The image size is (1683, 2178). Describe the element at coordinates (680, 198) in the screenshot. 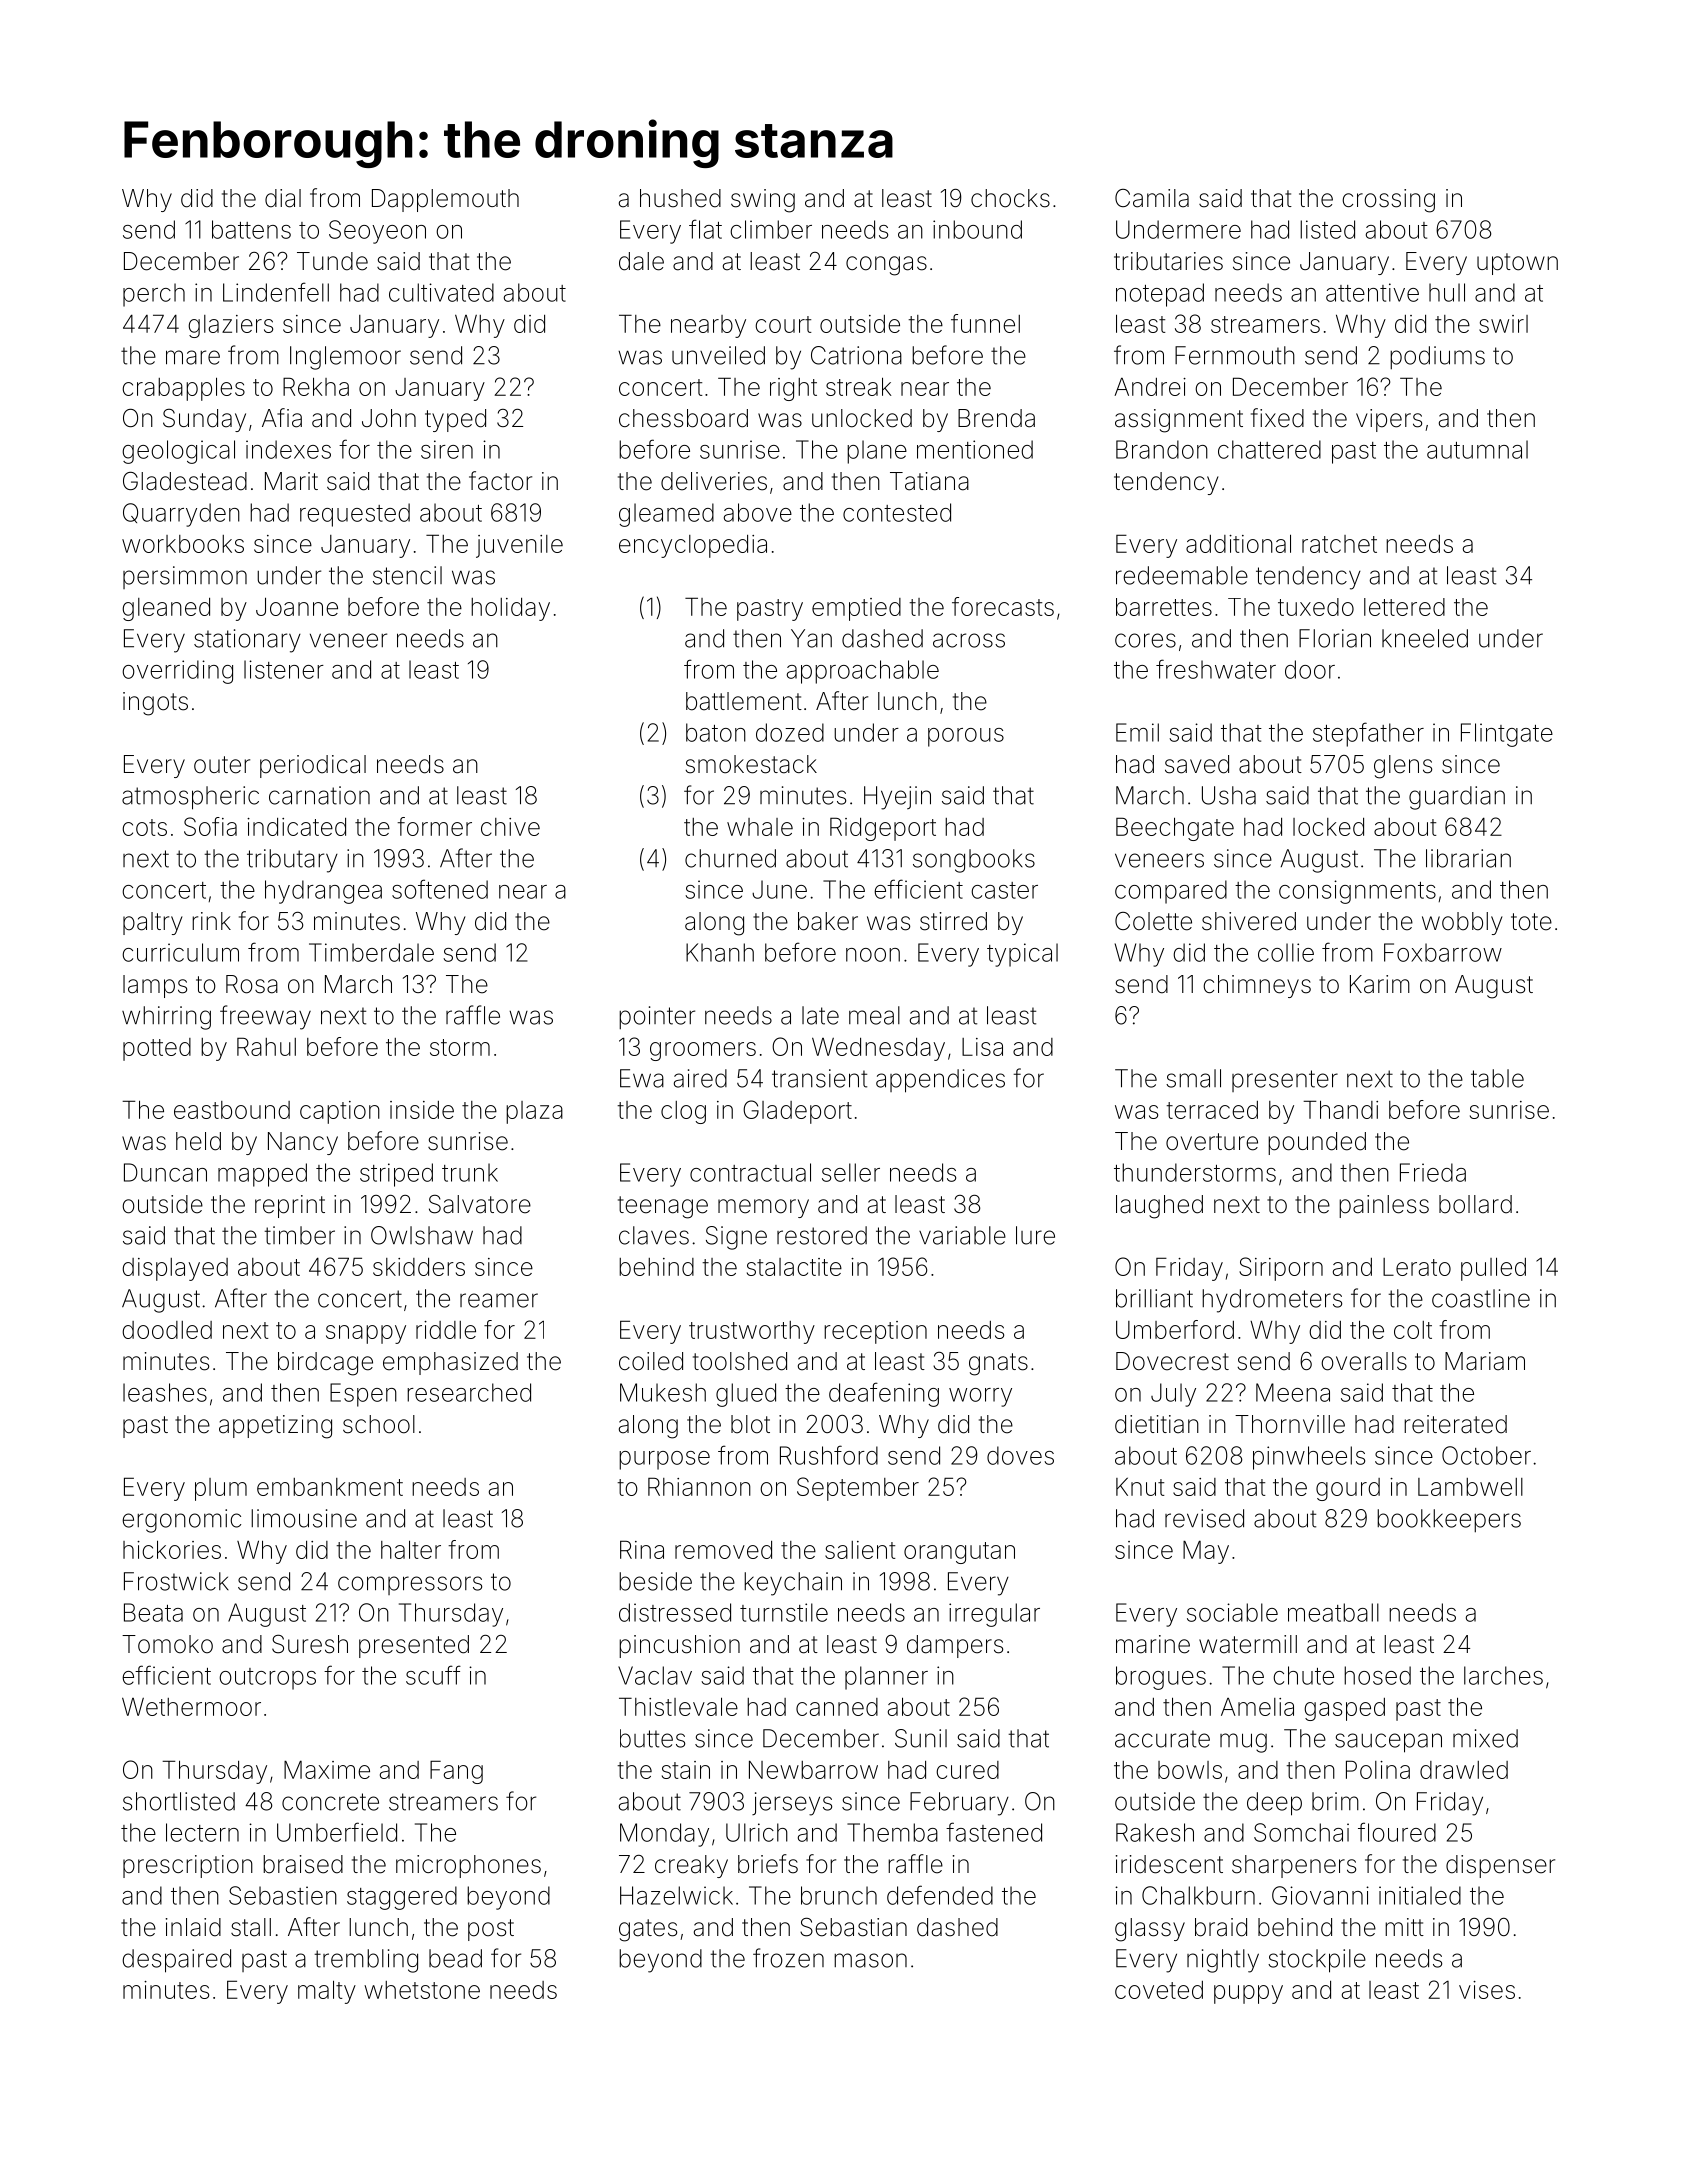

I see `hushed` at that location.
